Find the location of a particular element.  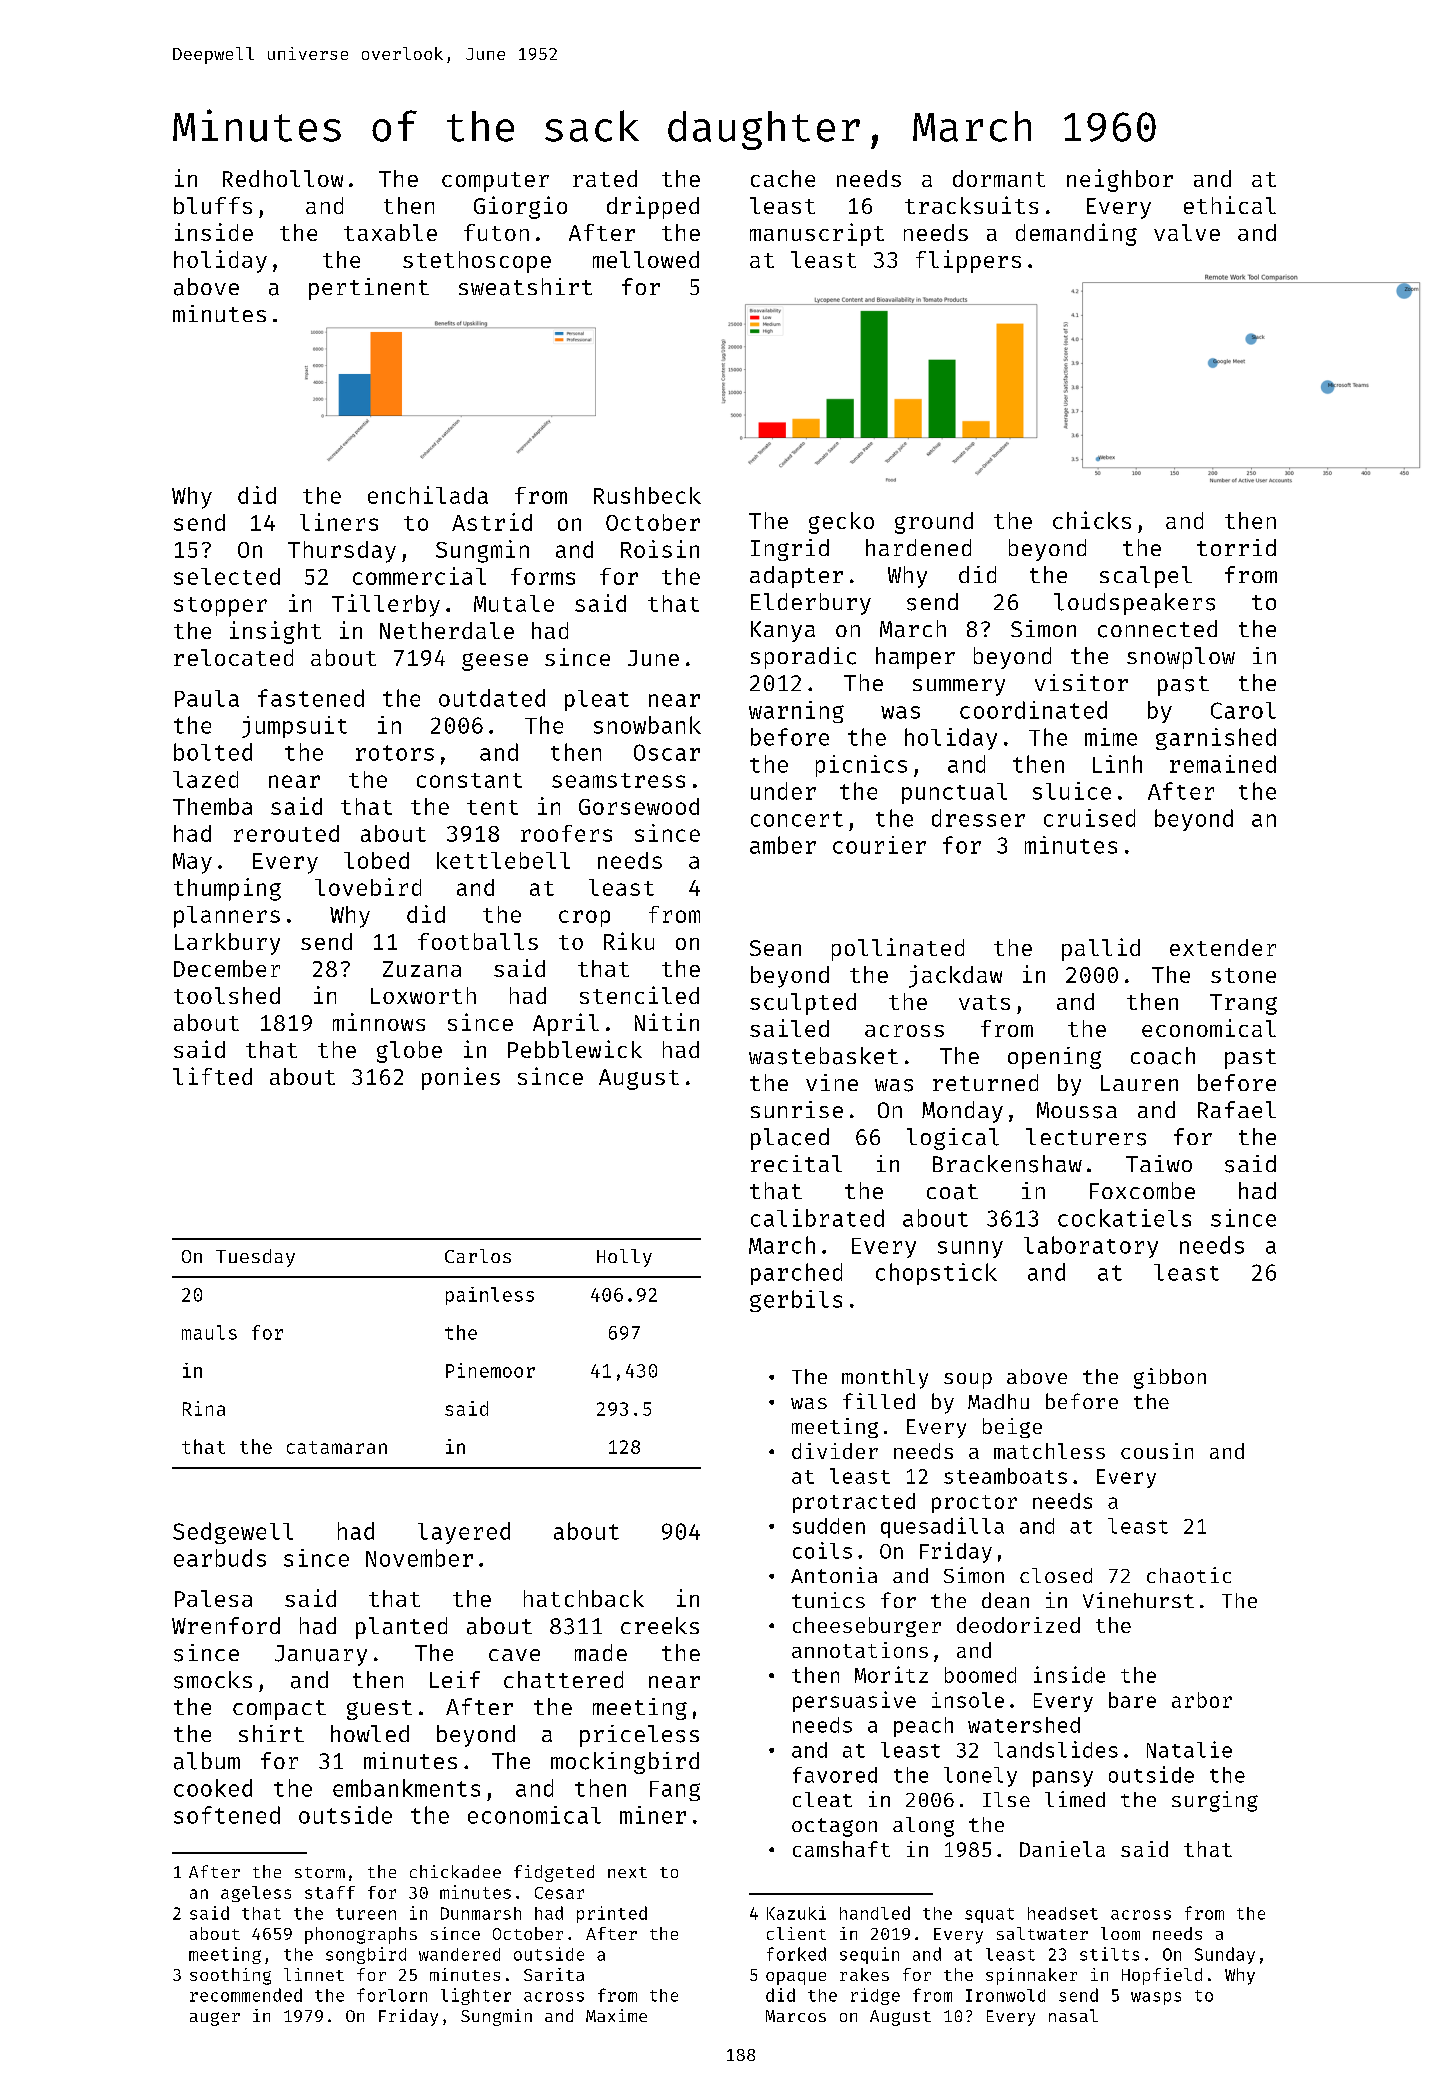

Rushbeck is located at coordinates (647, 495).
